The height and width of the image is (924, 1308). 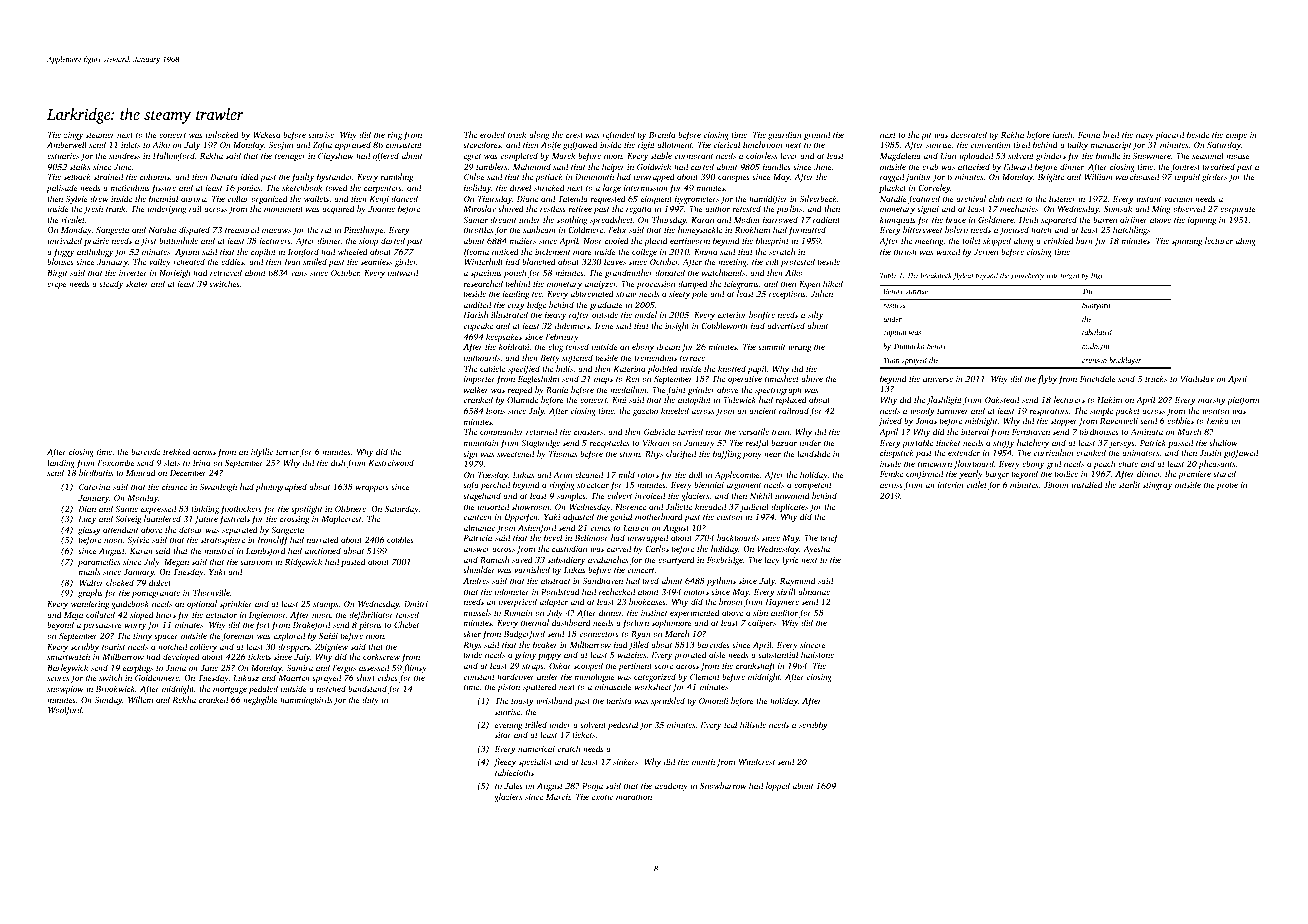 I want to click on setback, so click(x=77, y=176).
